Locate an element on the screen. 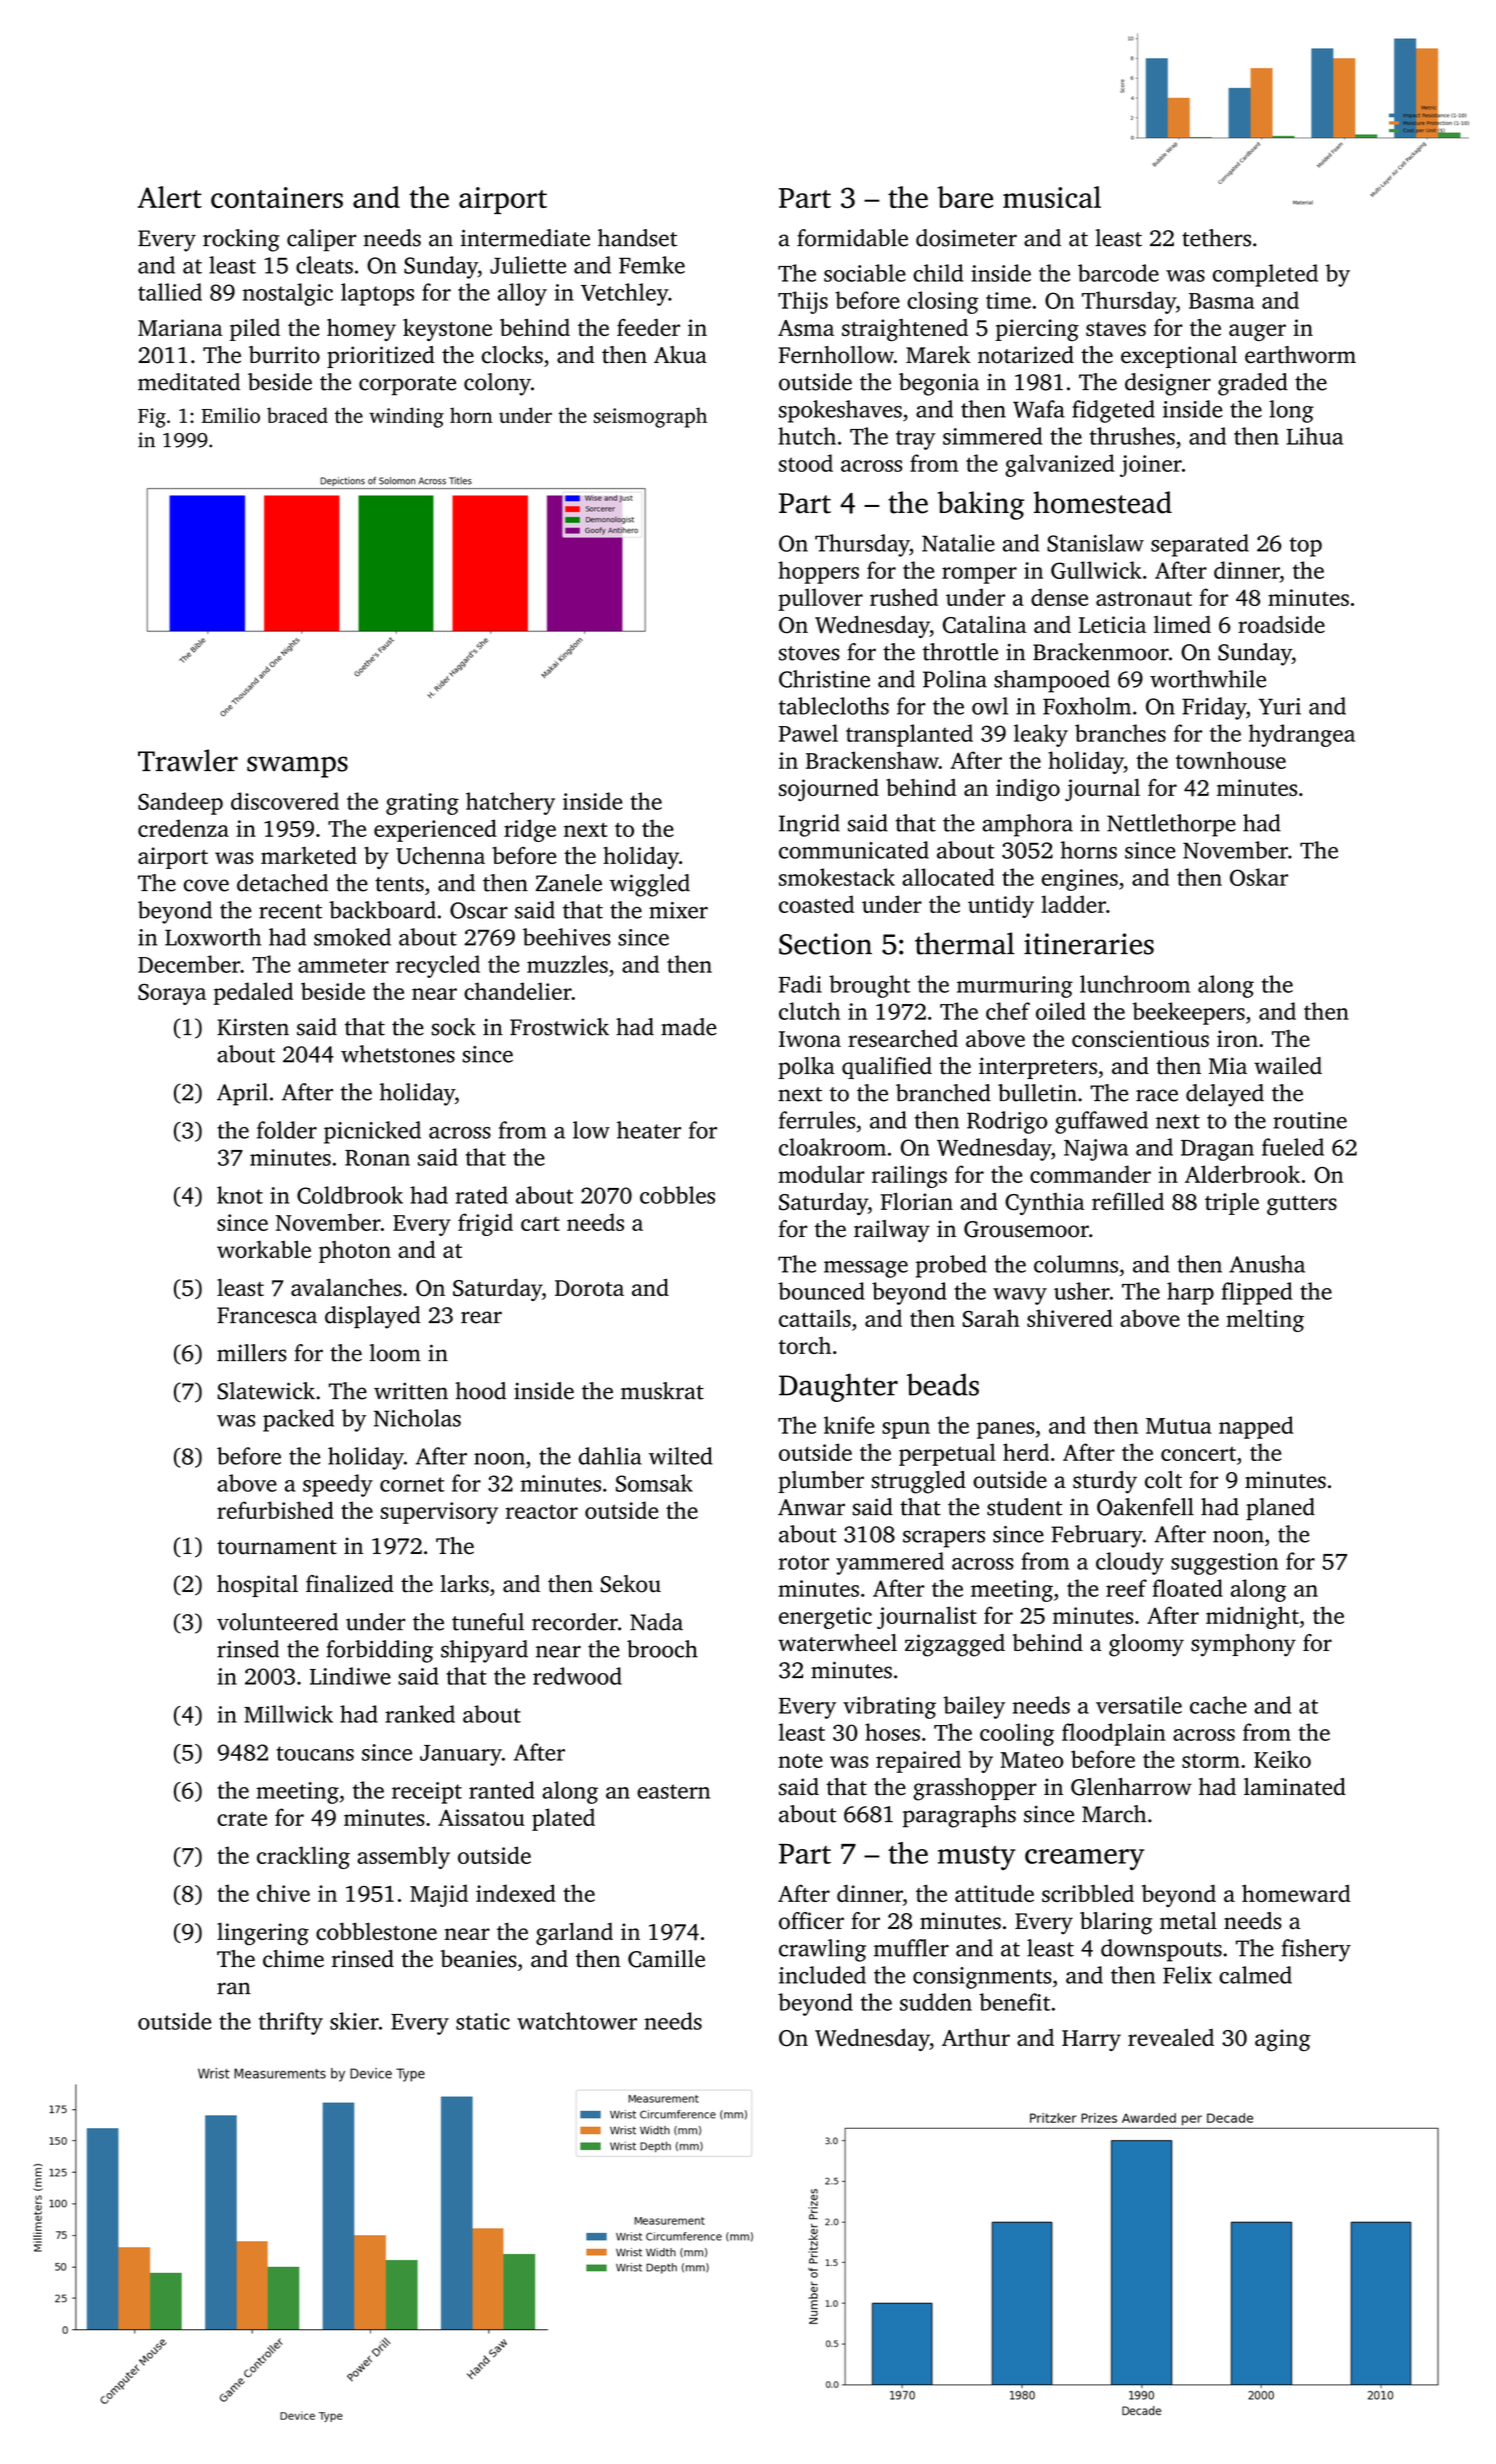 The image size is (1496, 2464). Camille is located at coordinates (666, 1959).
